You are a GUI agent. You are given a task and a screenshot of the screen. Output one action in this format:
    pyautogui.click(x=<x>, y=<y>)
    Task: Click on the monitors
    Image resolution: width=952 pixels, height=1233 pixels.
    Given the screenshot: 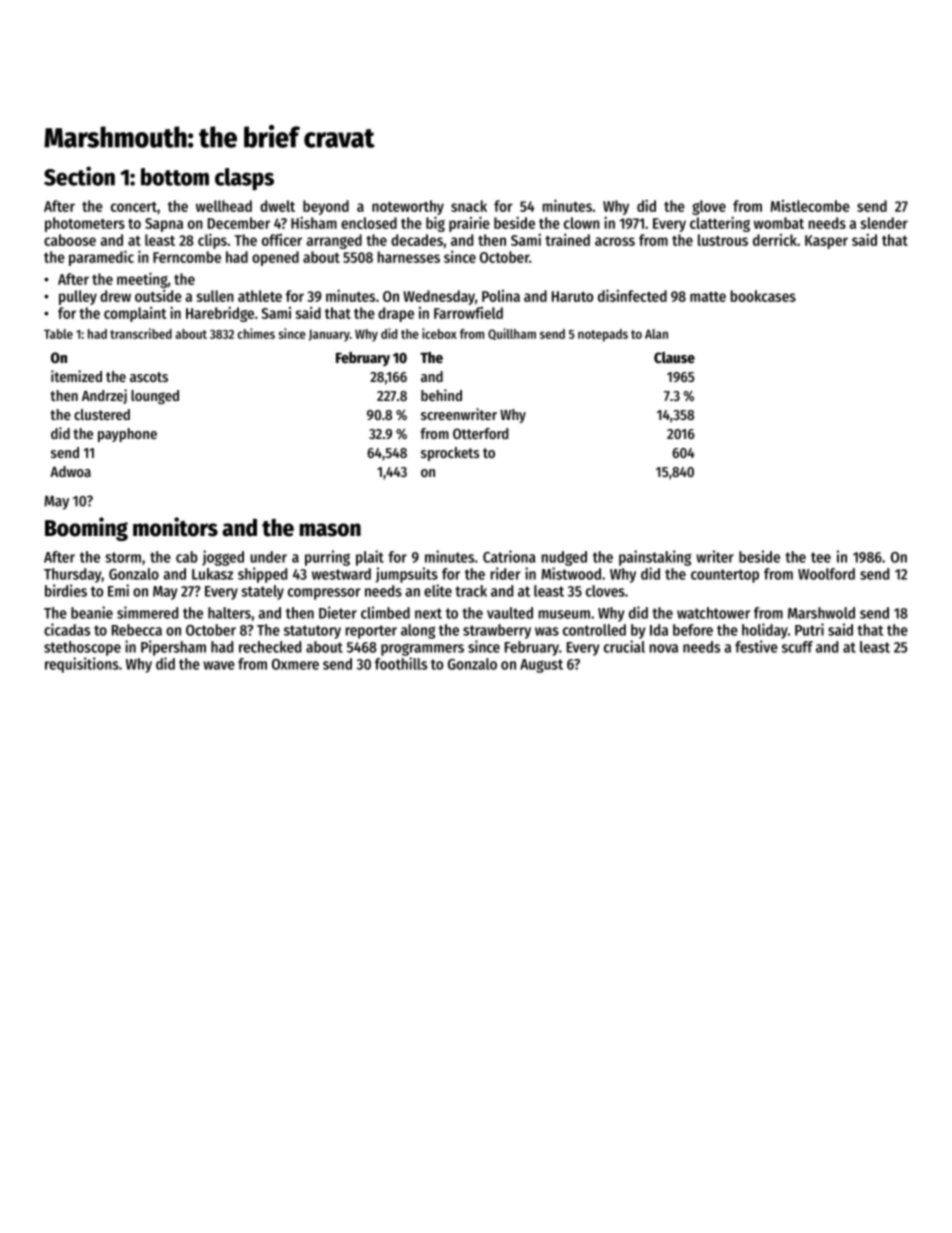 What is the action you would take?
    pyautogui.click(x=175, y=527)
